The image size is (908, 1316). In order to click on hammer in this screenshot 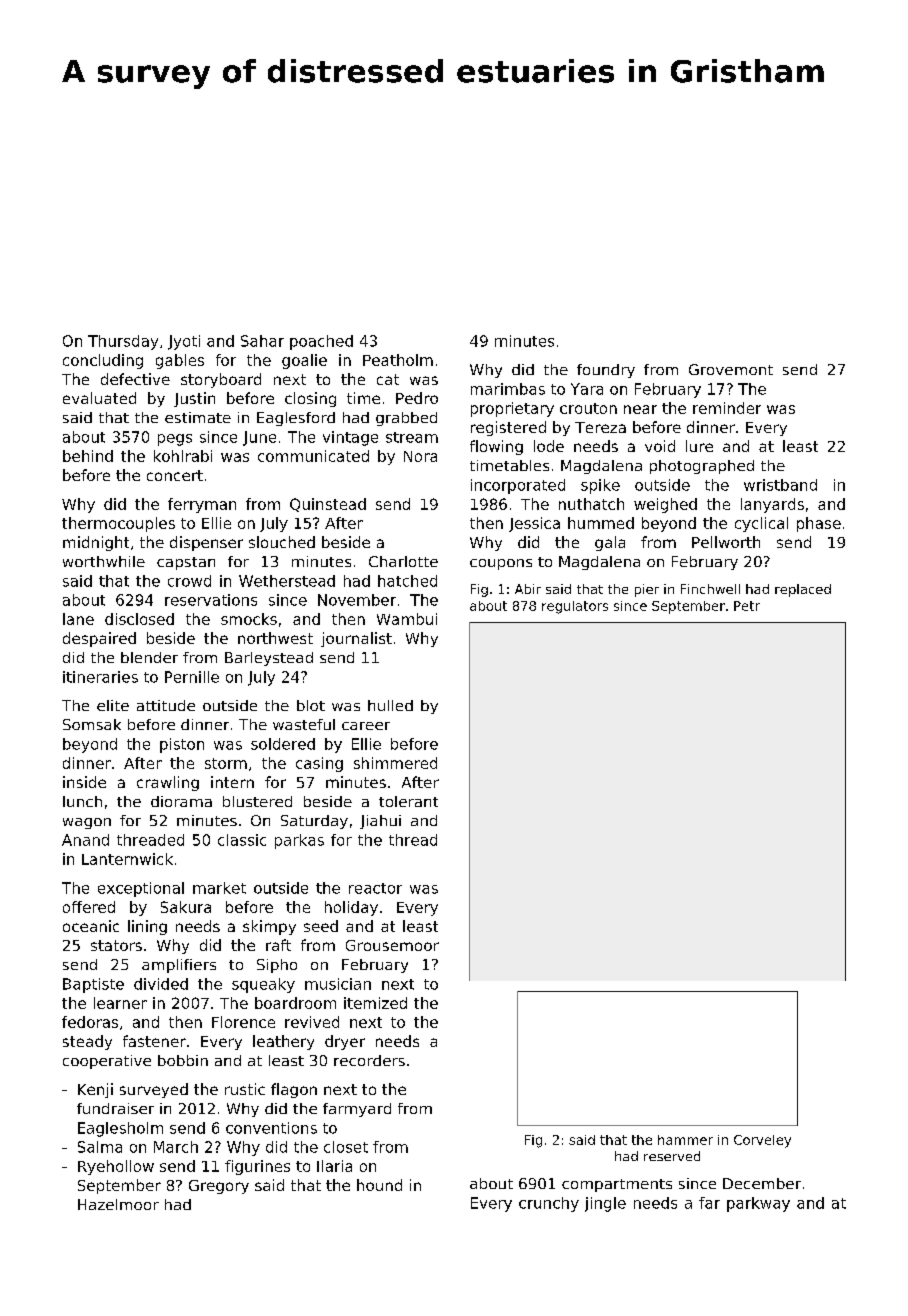, I will do `click(685, 1140)`.
